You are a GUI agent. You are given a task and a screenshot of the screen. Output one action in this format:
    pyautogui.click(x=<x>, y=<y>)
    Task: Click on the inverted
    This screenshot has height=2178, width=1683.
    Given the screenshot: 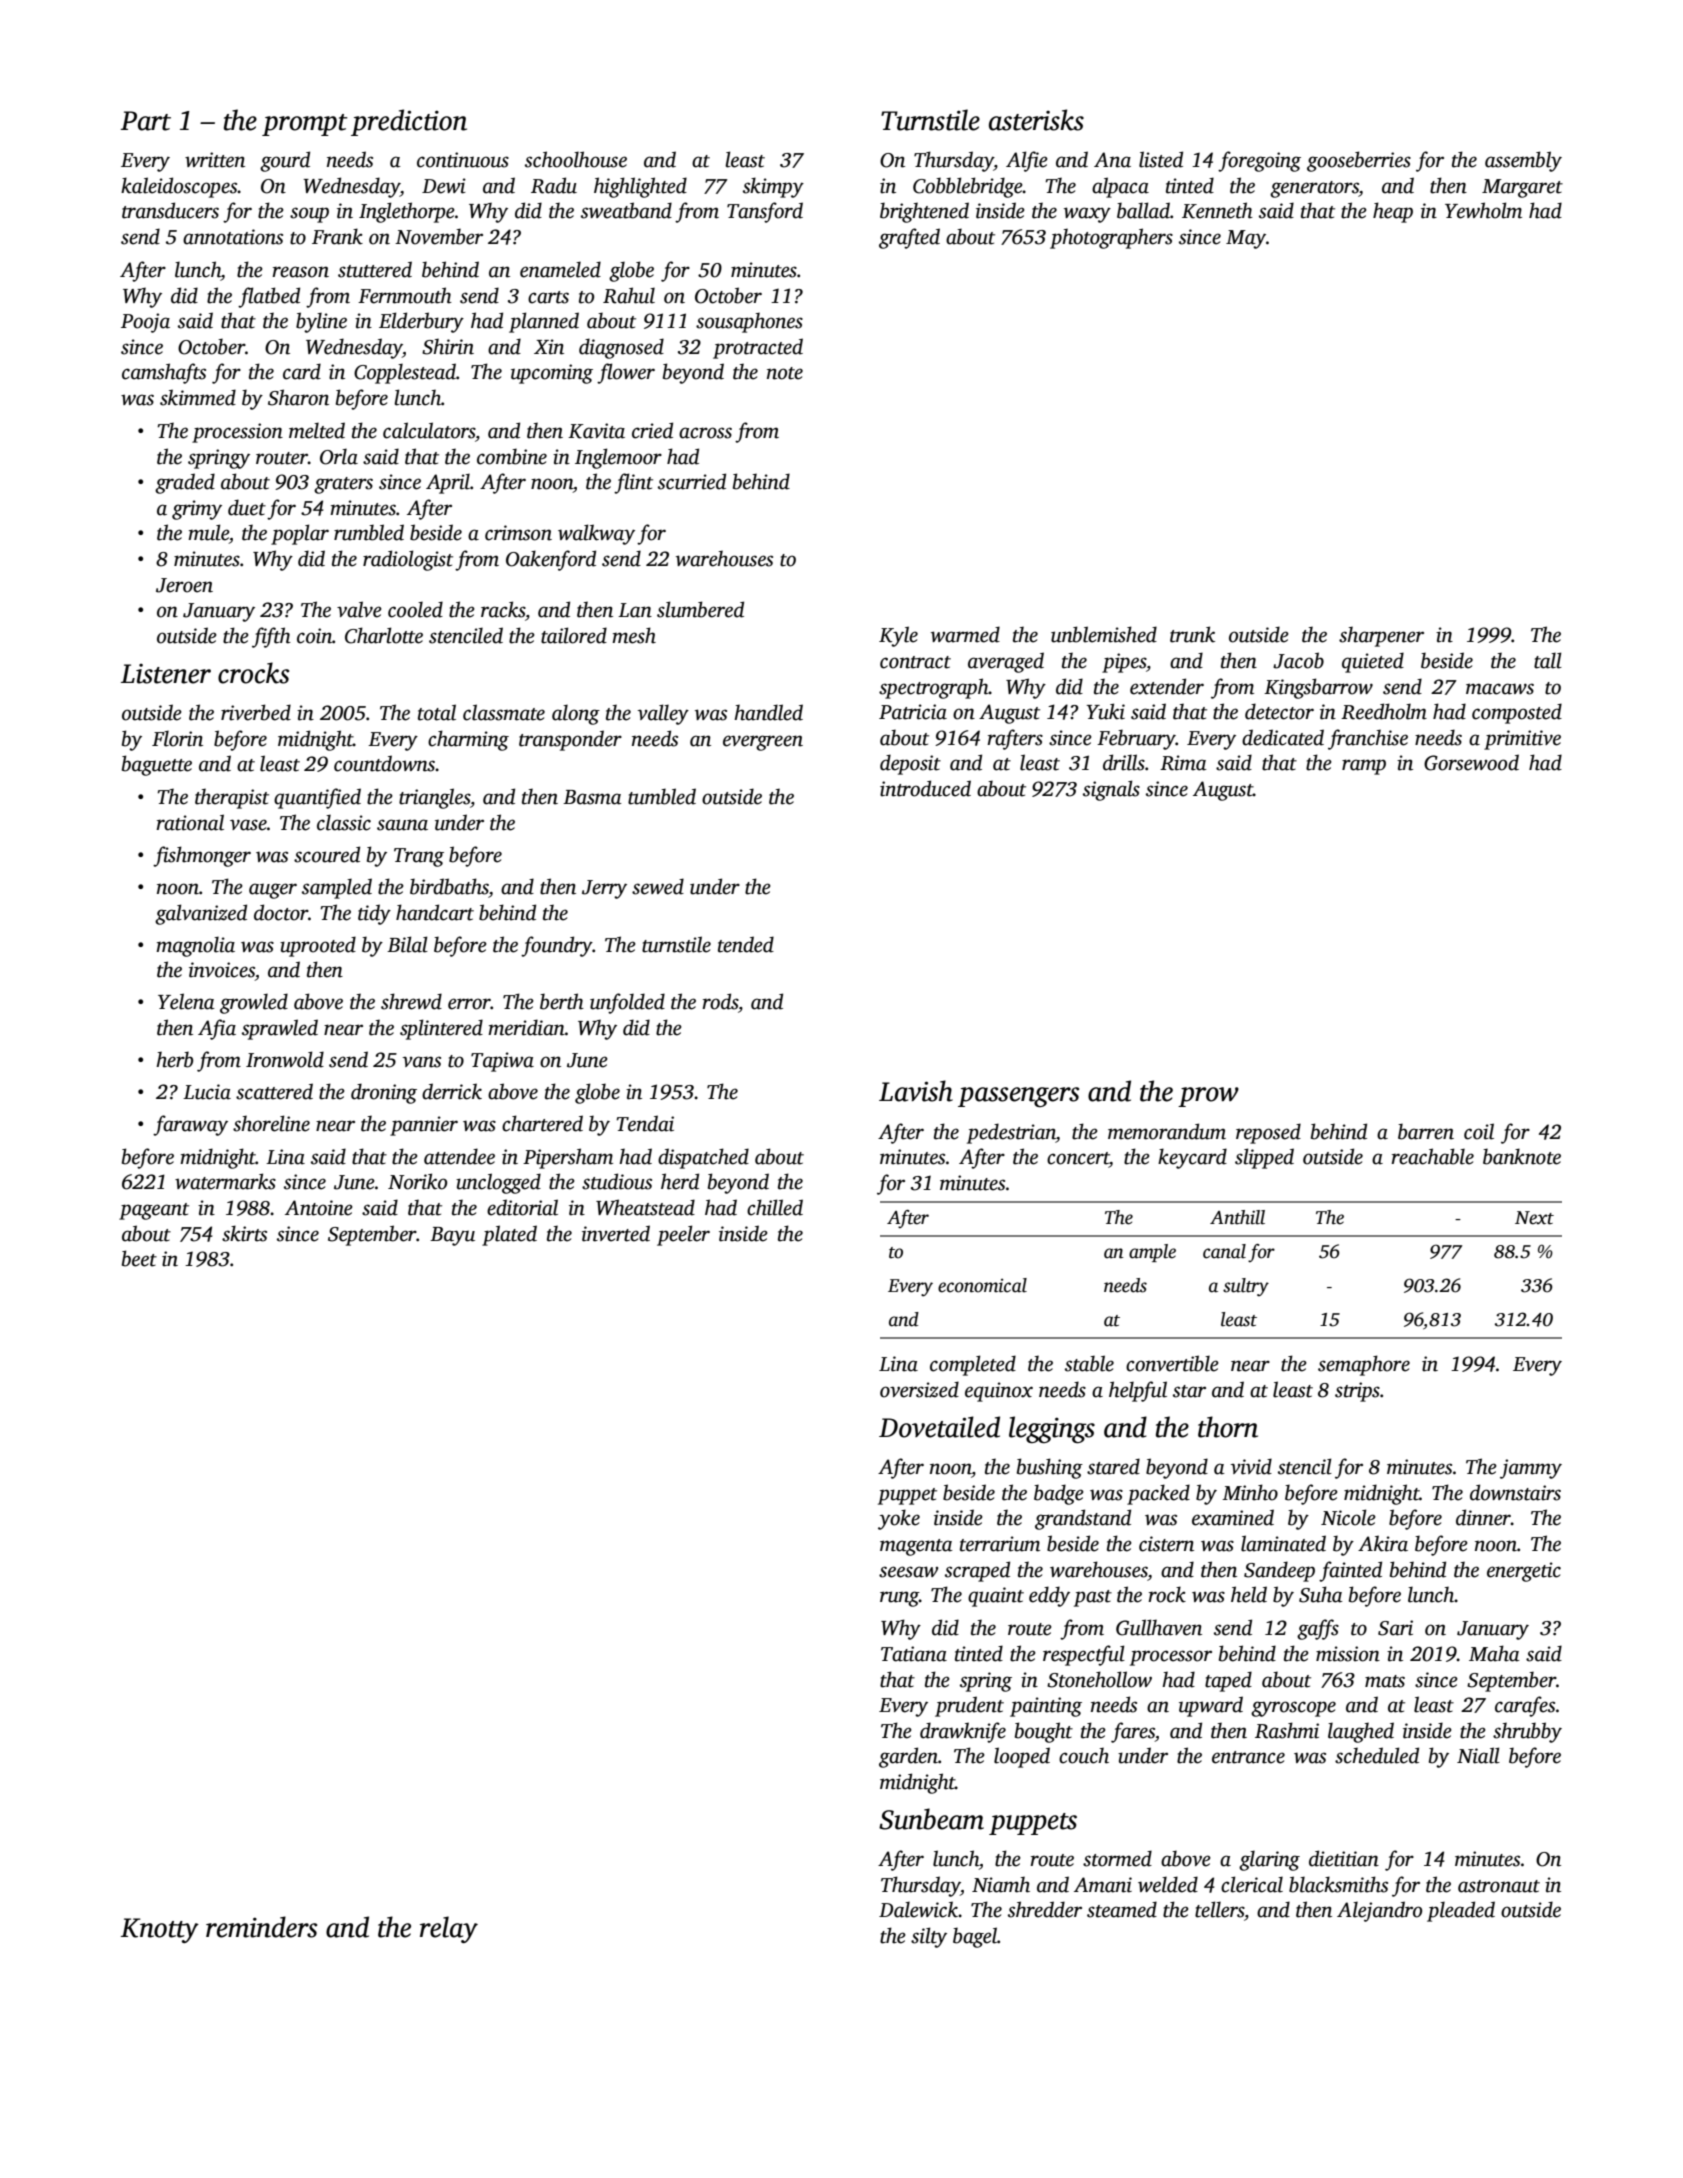 What is the action you would take?
    pyautogui.click(x=616, y=1233)
